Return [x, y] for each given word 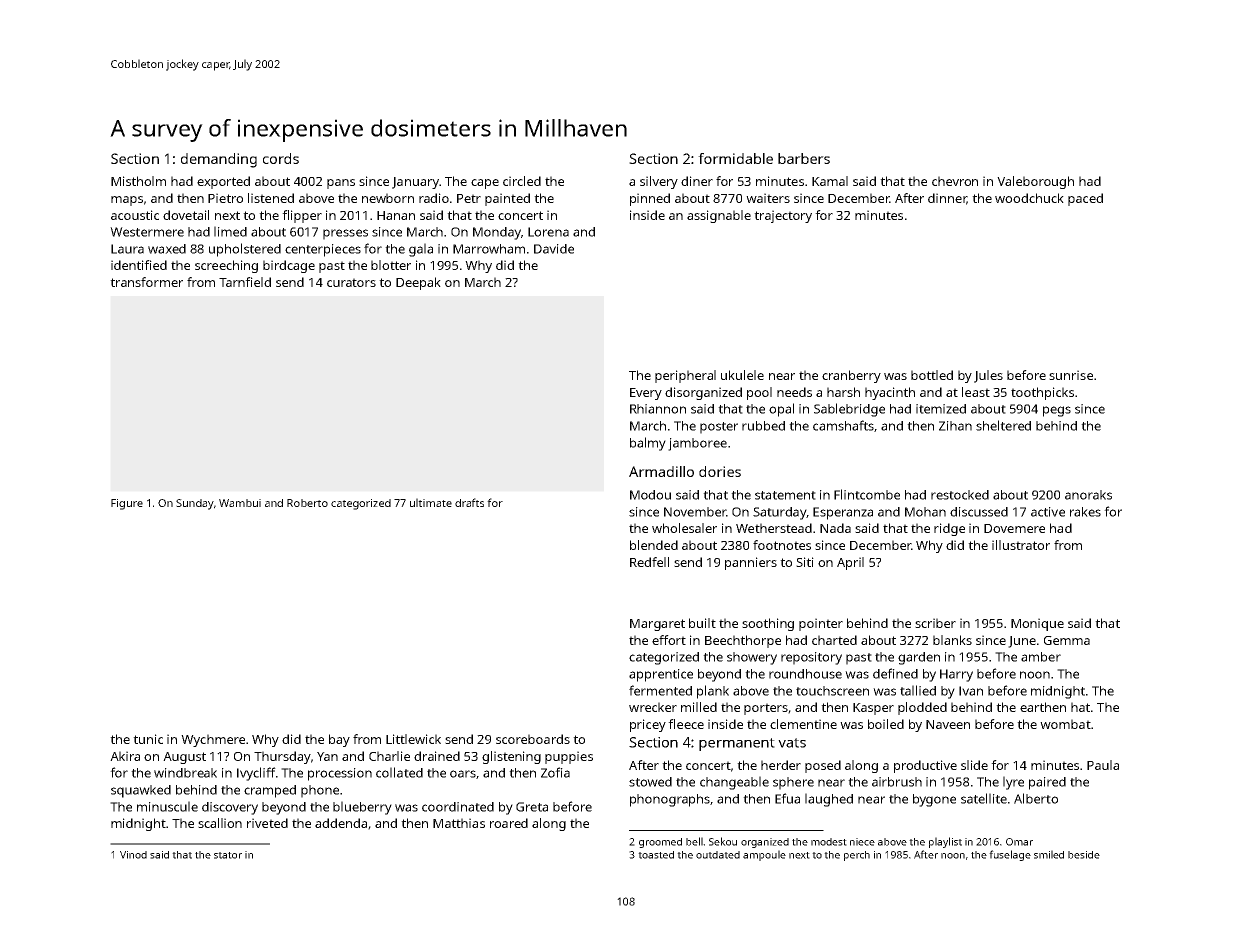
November [695, 512]
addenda [341, 823]
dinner [947, 199]
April [850, 563]
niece [862, 842]
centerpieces [323, 250]
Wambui [240, 503]
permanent [737, 744]
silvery [659, 182]
